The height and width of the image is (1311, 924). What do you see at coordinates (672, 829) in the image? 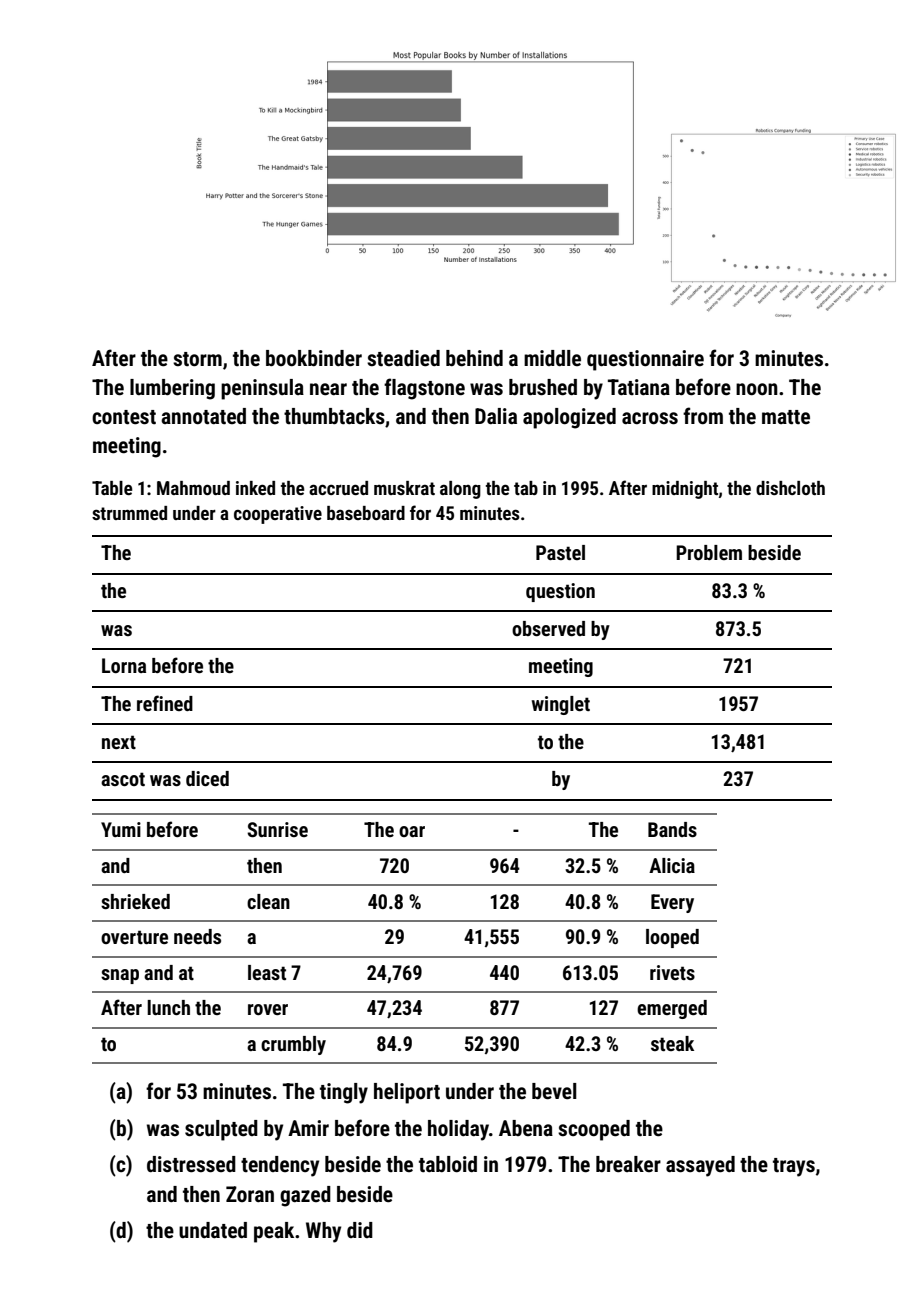
I see `Bands` at bounding box center [672, 829].
